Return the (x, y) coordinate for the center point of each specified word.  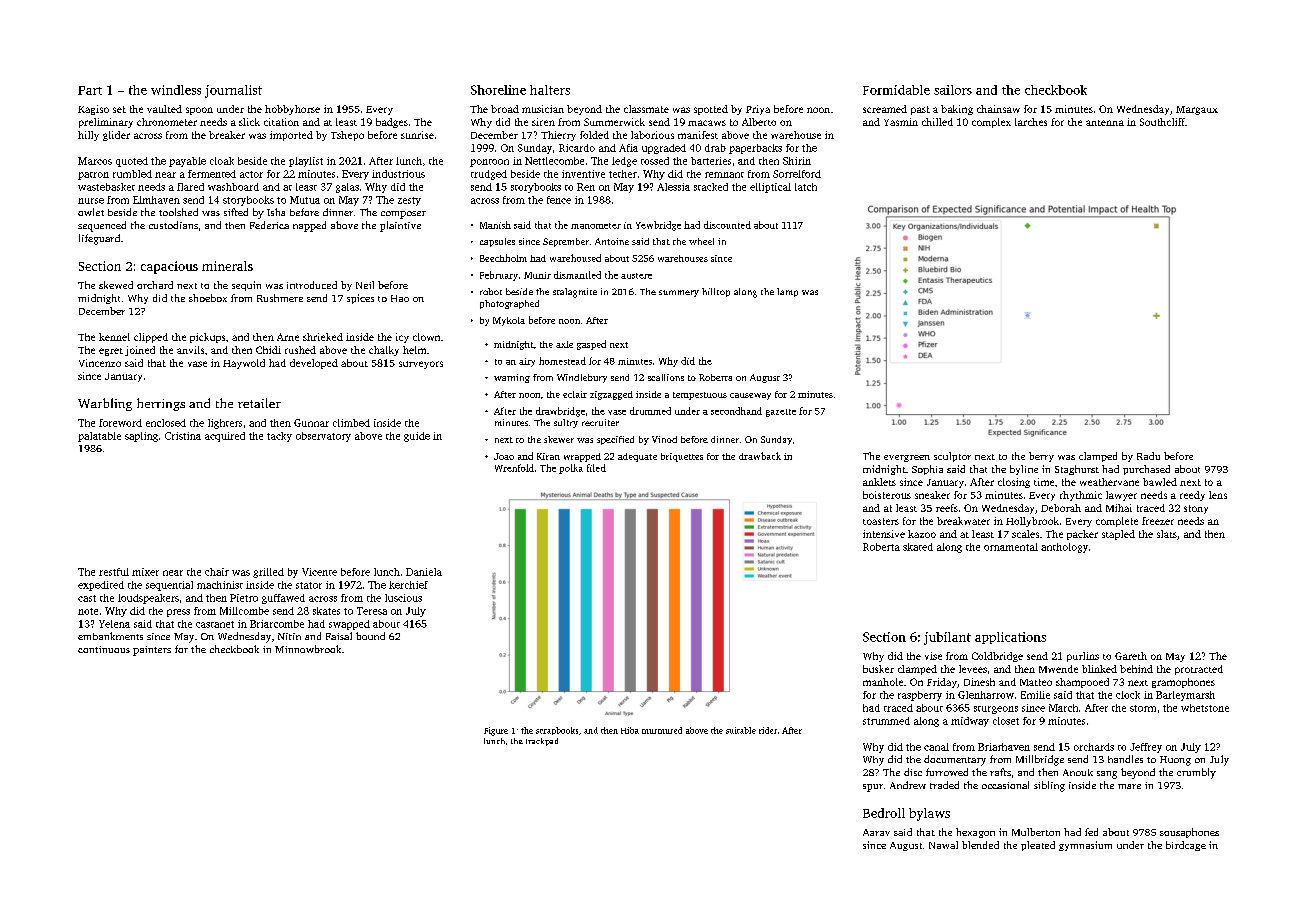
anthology (1064, 548)
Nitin (289, 636)
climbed (351, 423)
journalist (233, 91)
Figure (496, 731)
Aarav (876, 832)
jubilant (947, 638)
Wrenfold (514, 468)
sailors (953, 90)
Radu (1148, 456)
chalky (384, 351)
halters (550, 90)
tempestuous (700, 396)
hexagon (975, 833)
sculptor (952, 457)
